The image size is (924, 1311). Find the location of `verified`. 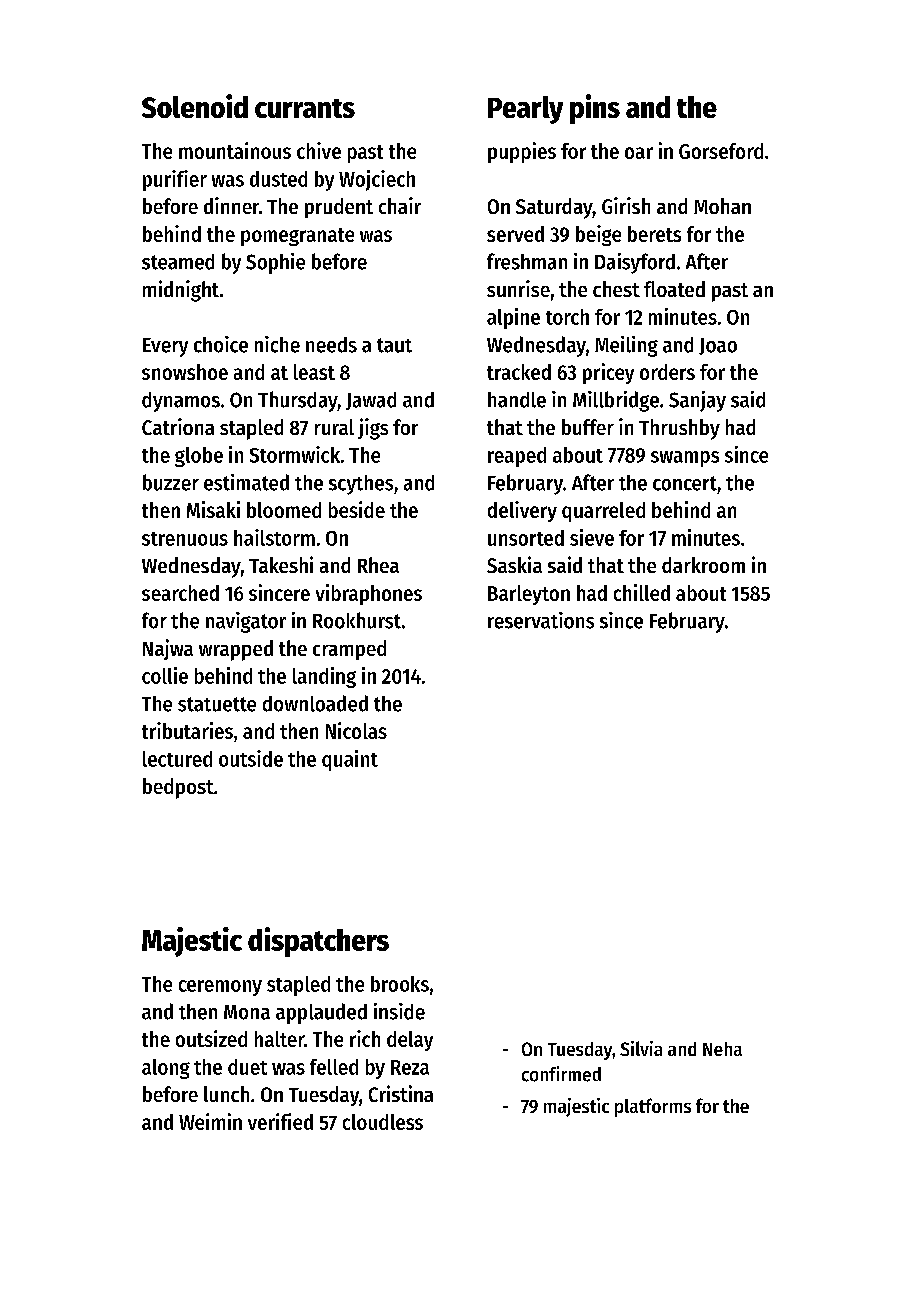

verified is located at coordinates (280, 1121).
